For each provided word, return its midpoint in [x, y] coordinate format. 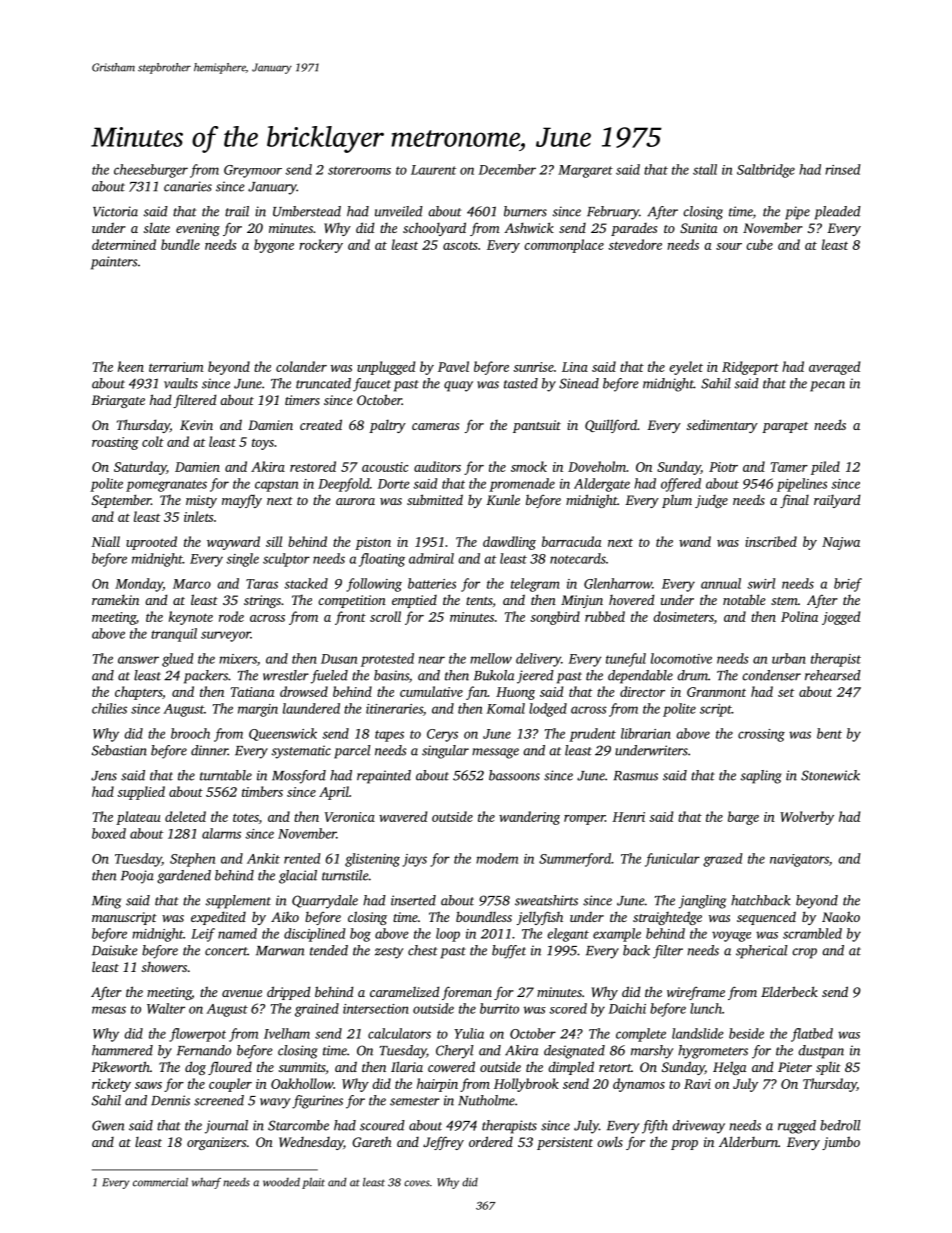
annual [721, 583]
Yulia [469, 1033]
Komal [506, 708]
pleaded [837, 213]
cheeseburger [151, 171]
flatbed [812, 1035]
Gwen [108, 1125]
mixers [238, 659]
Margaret [585, 171]
